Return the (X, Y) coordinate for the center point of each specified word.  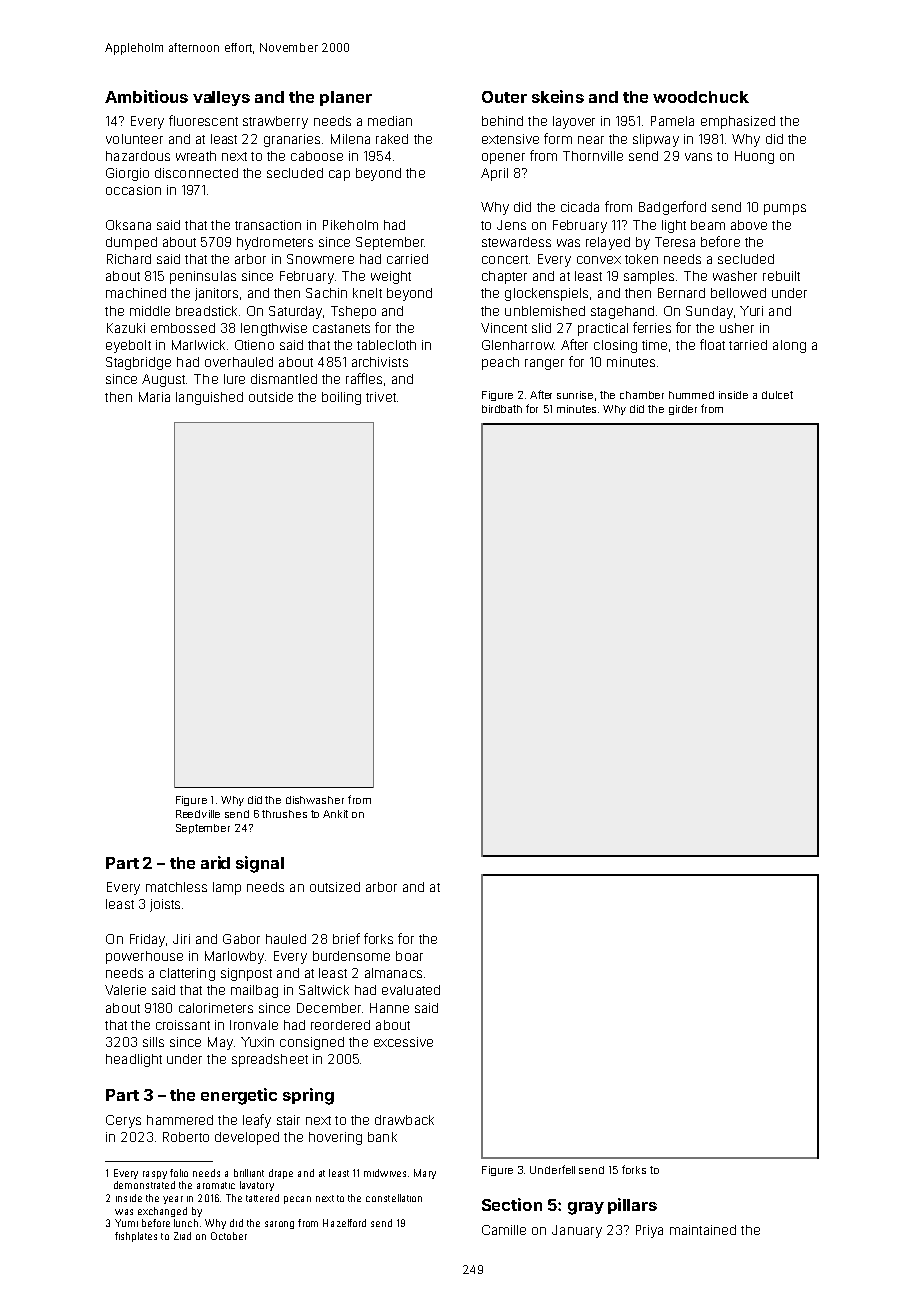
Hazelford (344, 1223)
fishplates (136, 1237)
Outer (504, 97)
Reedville (198, 814)
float (712, 344)
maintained (703, 1230)
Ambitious (146, 96)
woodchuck (701, 97)
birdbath (502, 409)
